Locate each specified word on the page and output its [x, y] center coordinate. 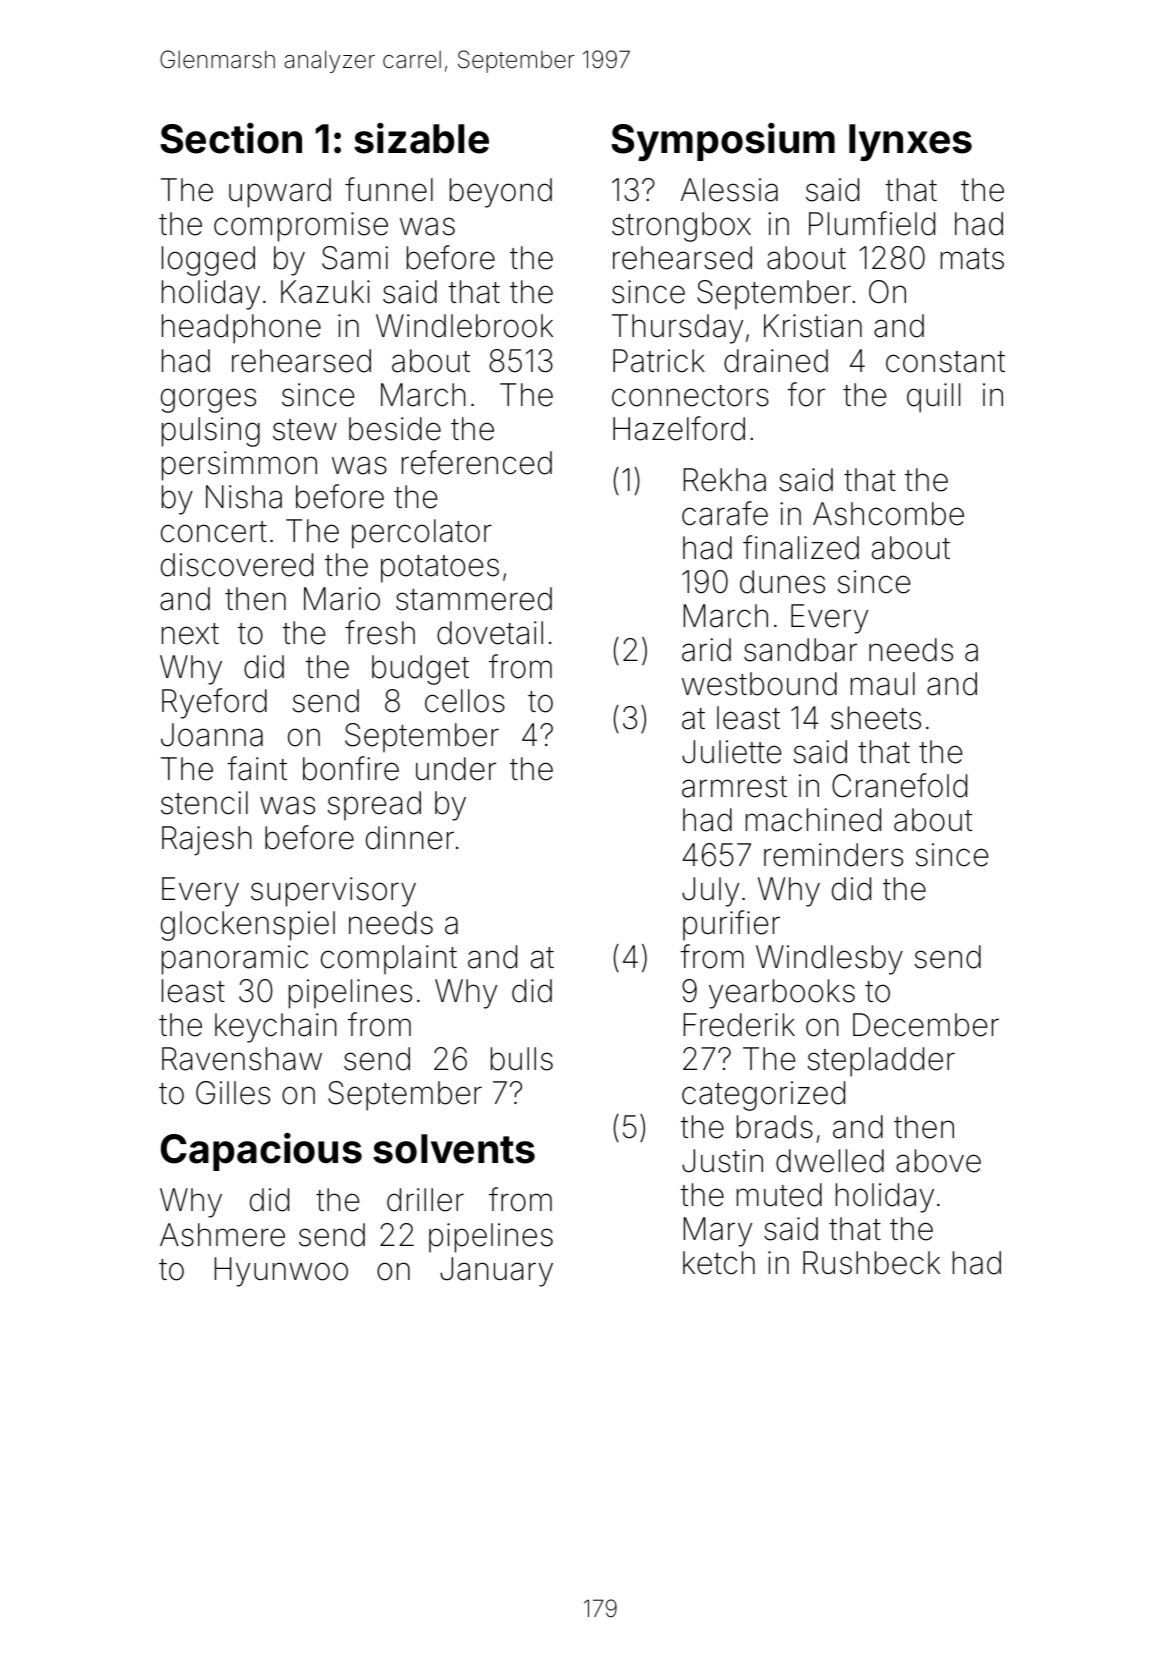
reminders [833, 855]
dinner [410, 838]
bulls [522, 1059]
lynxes [910, 142]
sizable [421, 138]
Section [231, 138]
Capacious [261, 1152]
